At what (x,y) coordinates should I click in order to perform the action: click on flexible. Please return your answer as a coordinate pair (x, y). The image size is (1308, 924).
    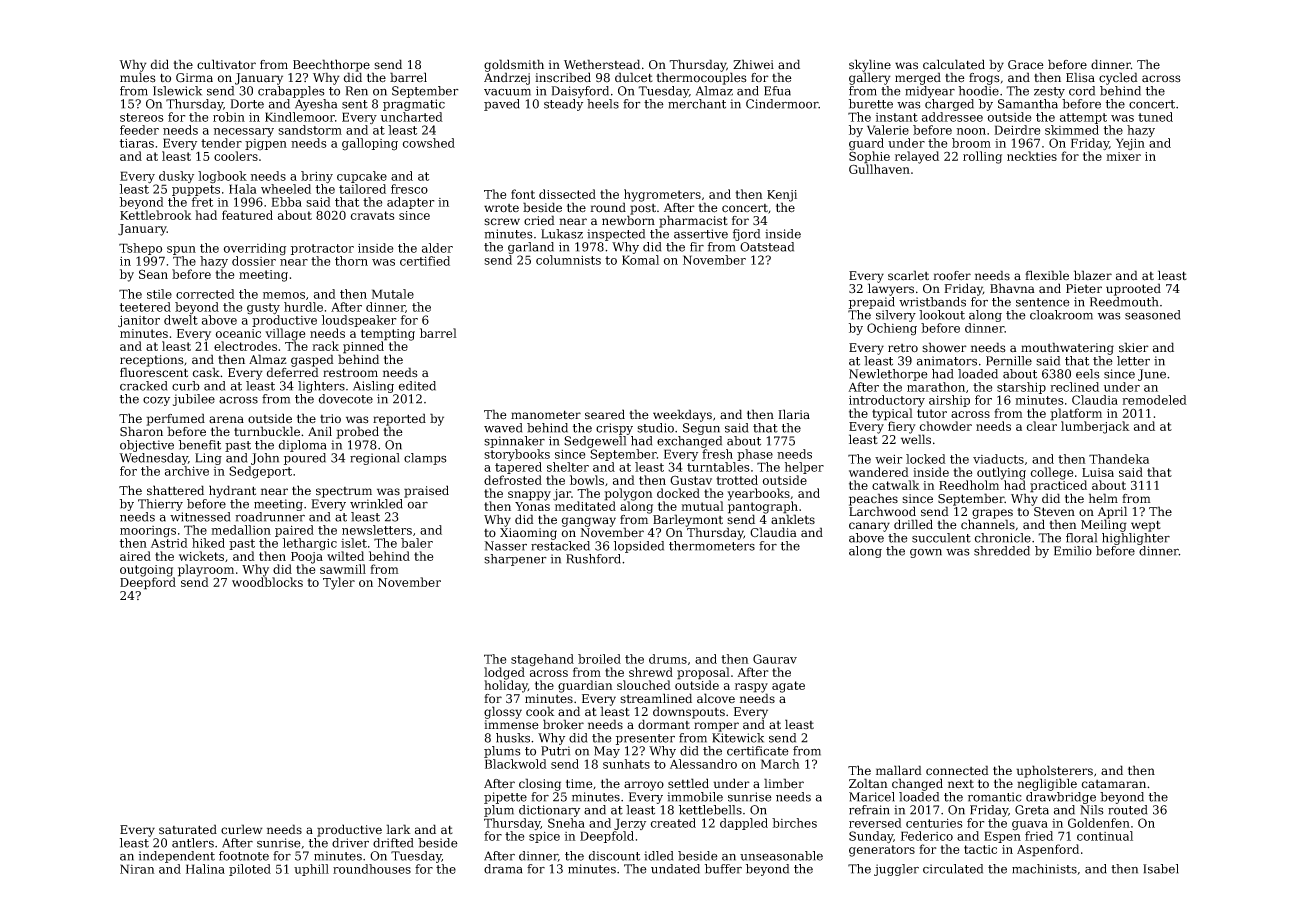
    Looking at the image, I should click on (1047, 275).
